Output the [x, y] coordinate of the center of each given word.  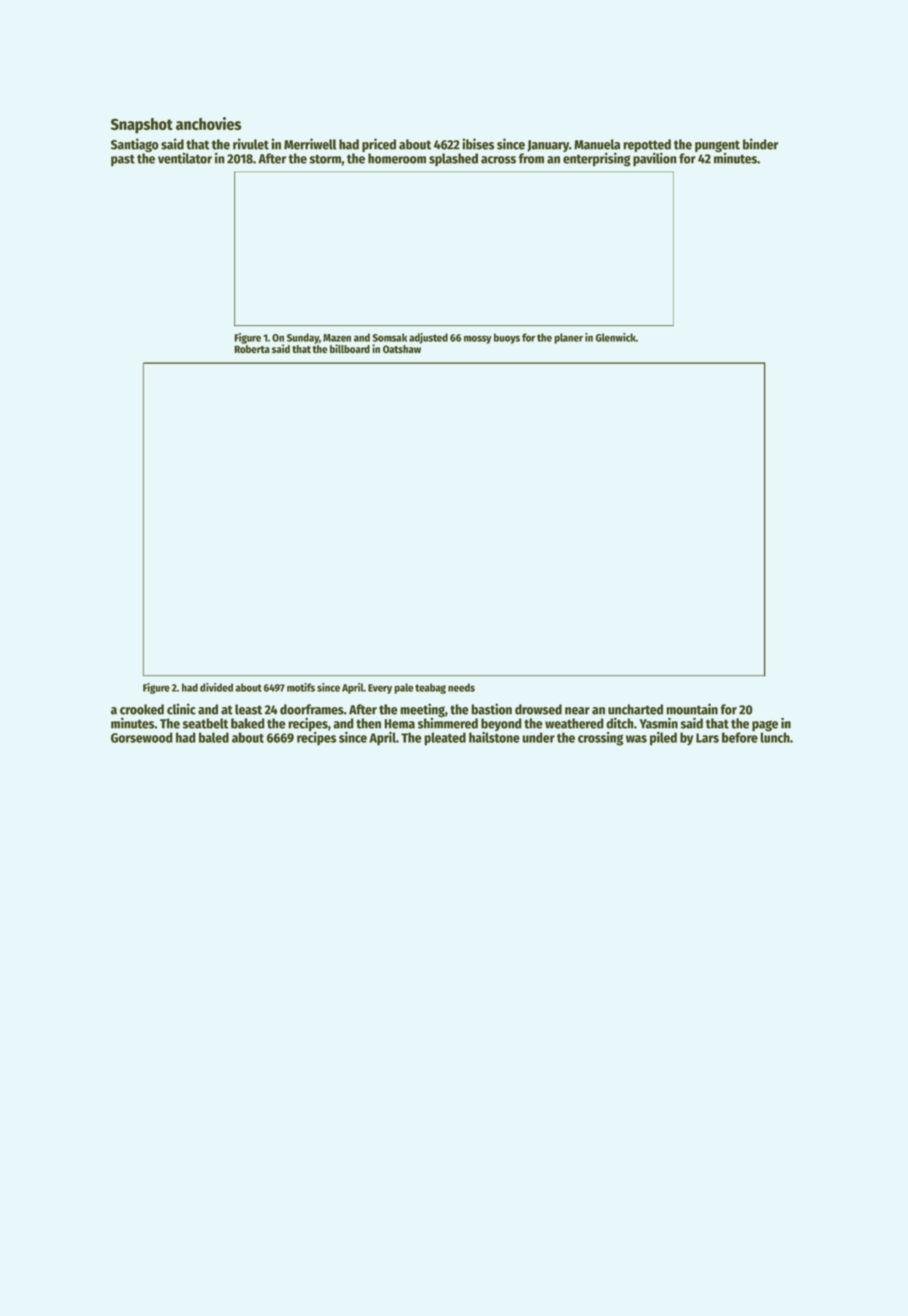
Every [380, 689]
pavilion [655, 159]
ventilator [185, 158]
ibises [478, 144]
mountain [692, 709]
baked [248, 723]
